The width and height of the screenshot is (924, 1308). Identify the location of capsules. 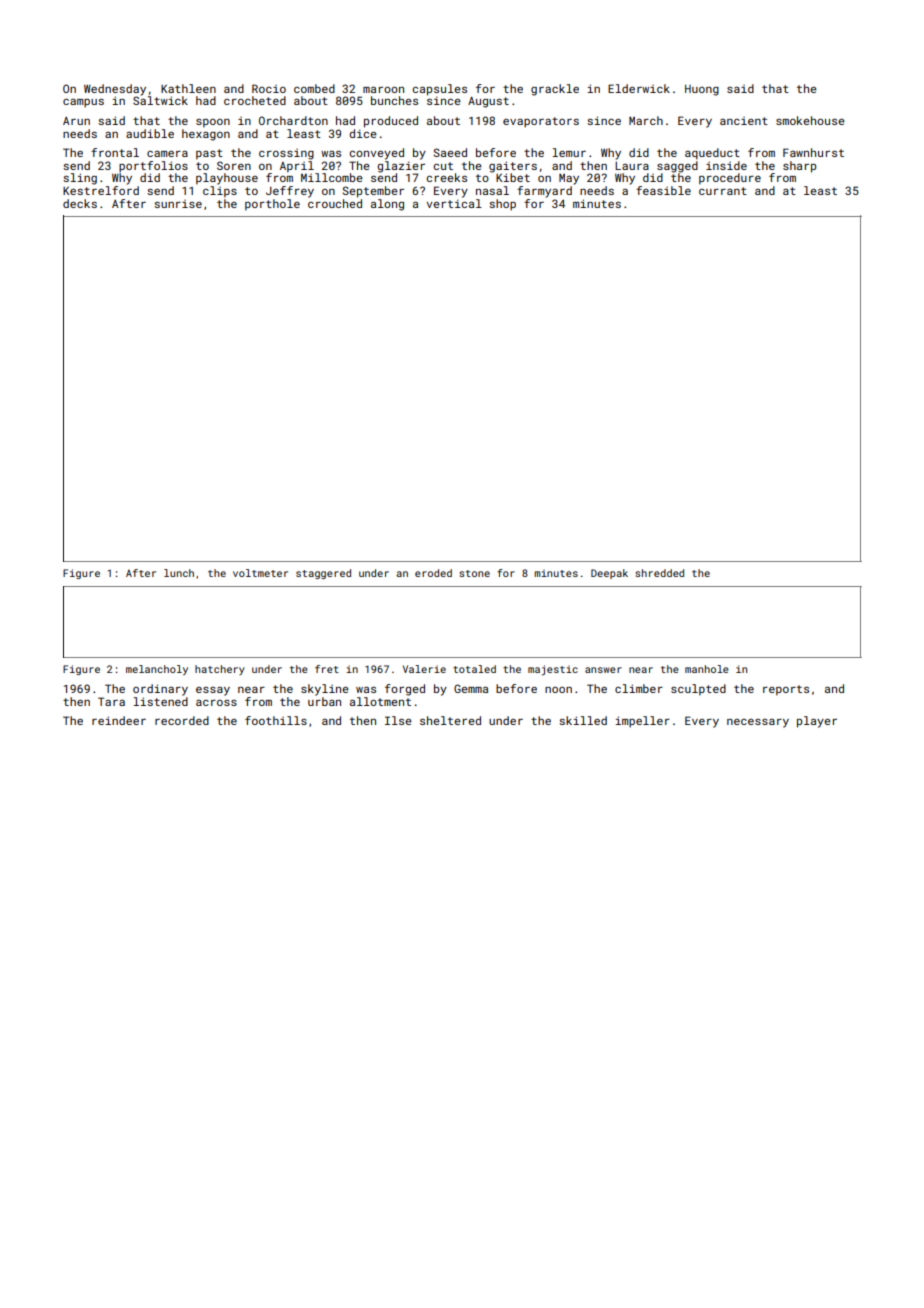
(440, 90).
